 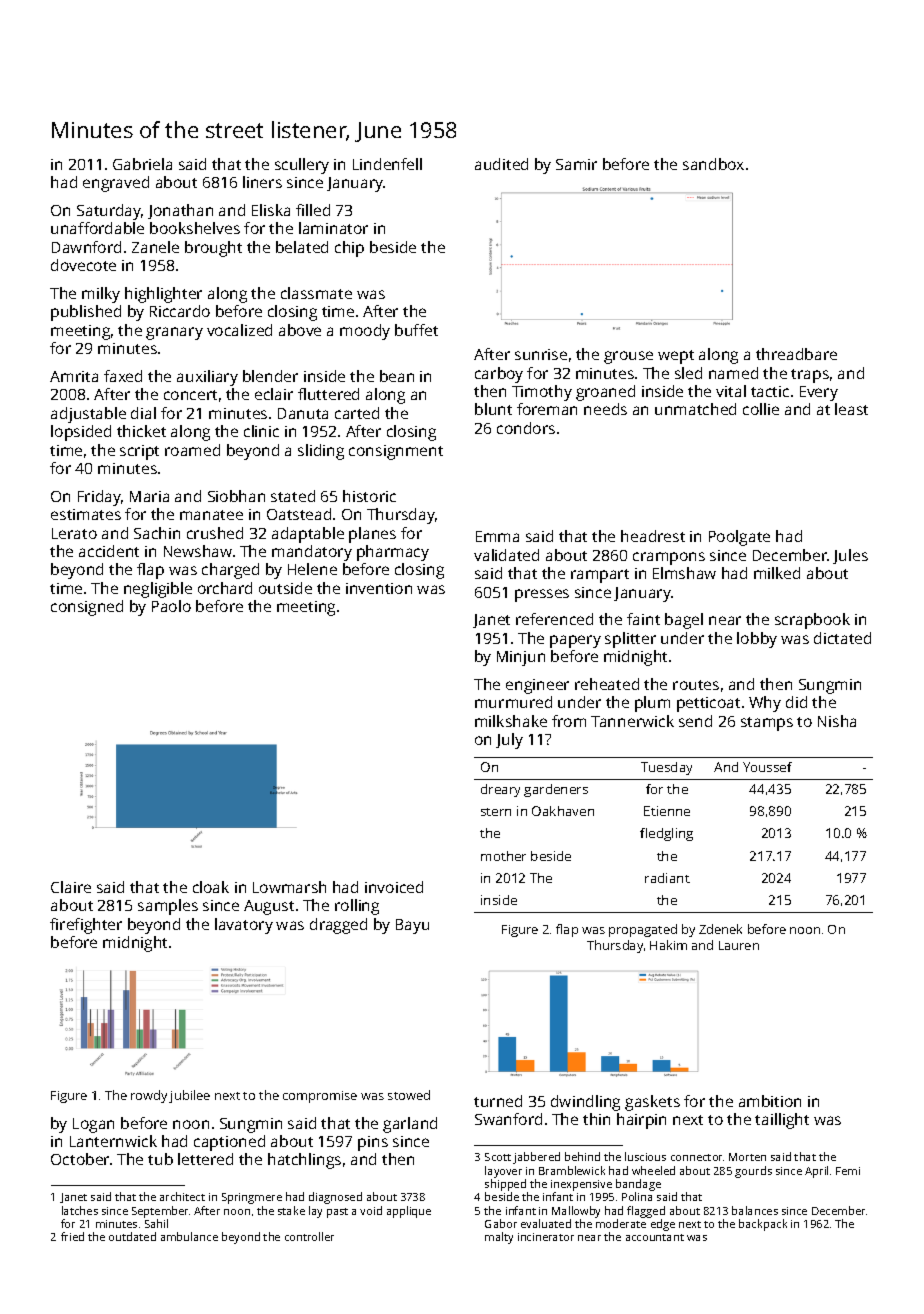 What do you see at coordinates (669, 558) in the screenshot?
I see `crampons` at bounding box center [669, 558].
